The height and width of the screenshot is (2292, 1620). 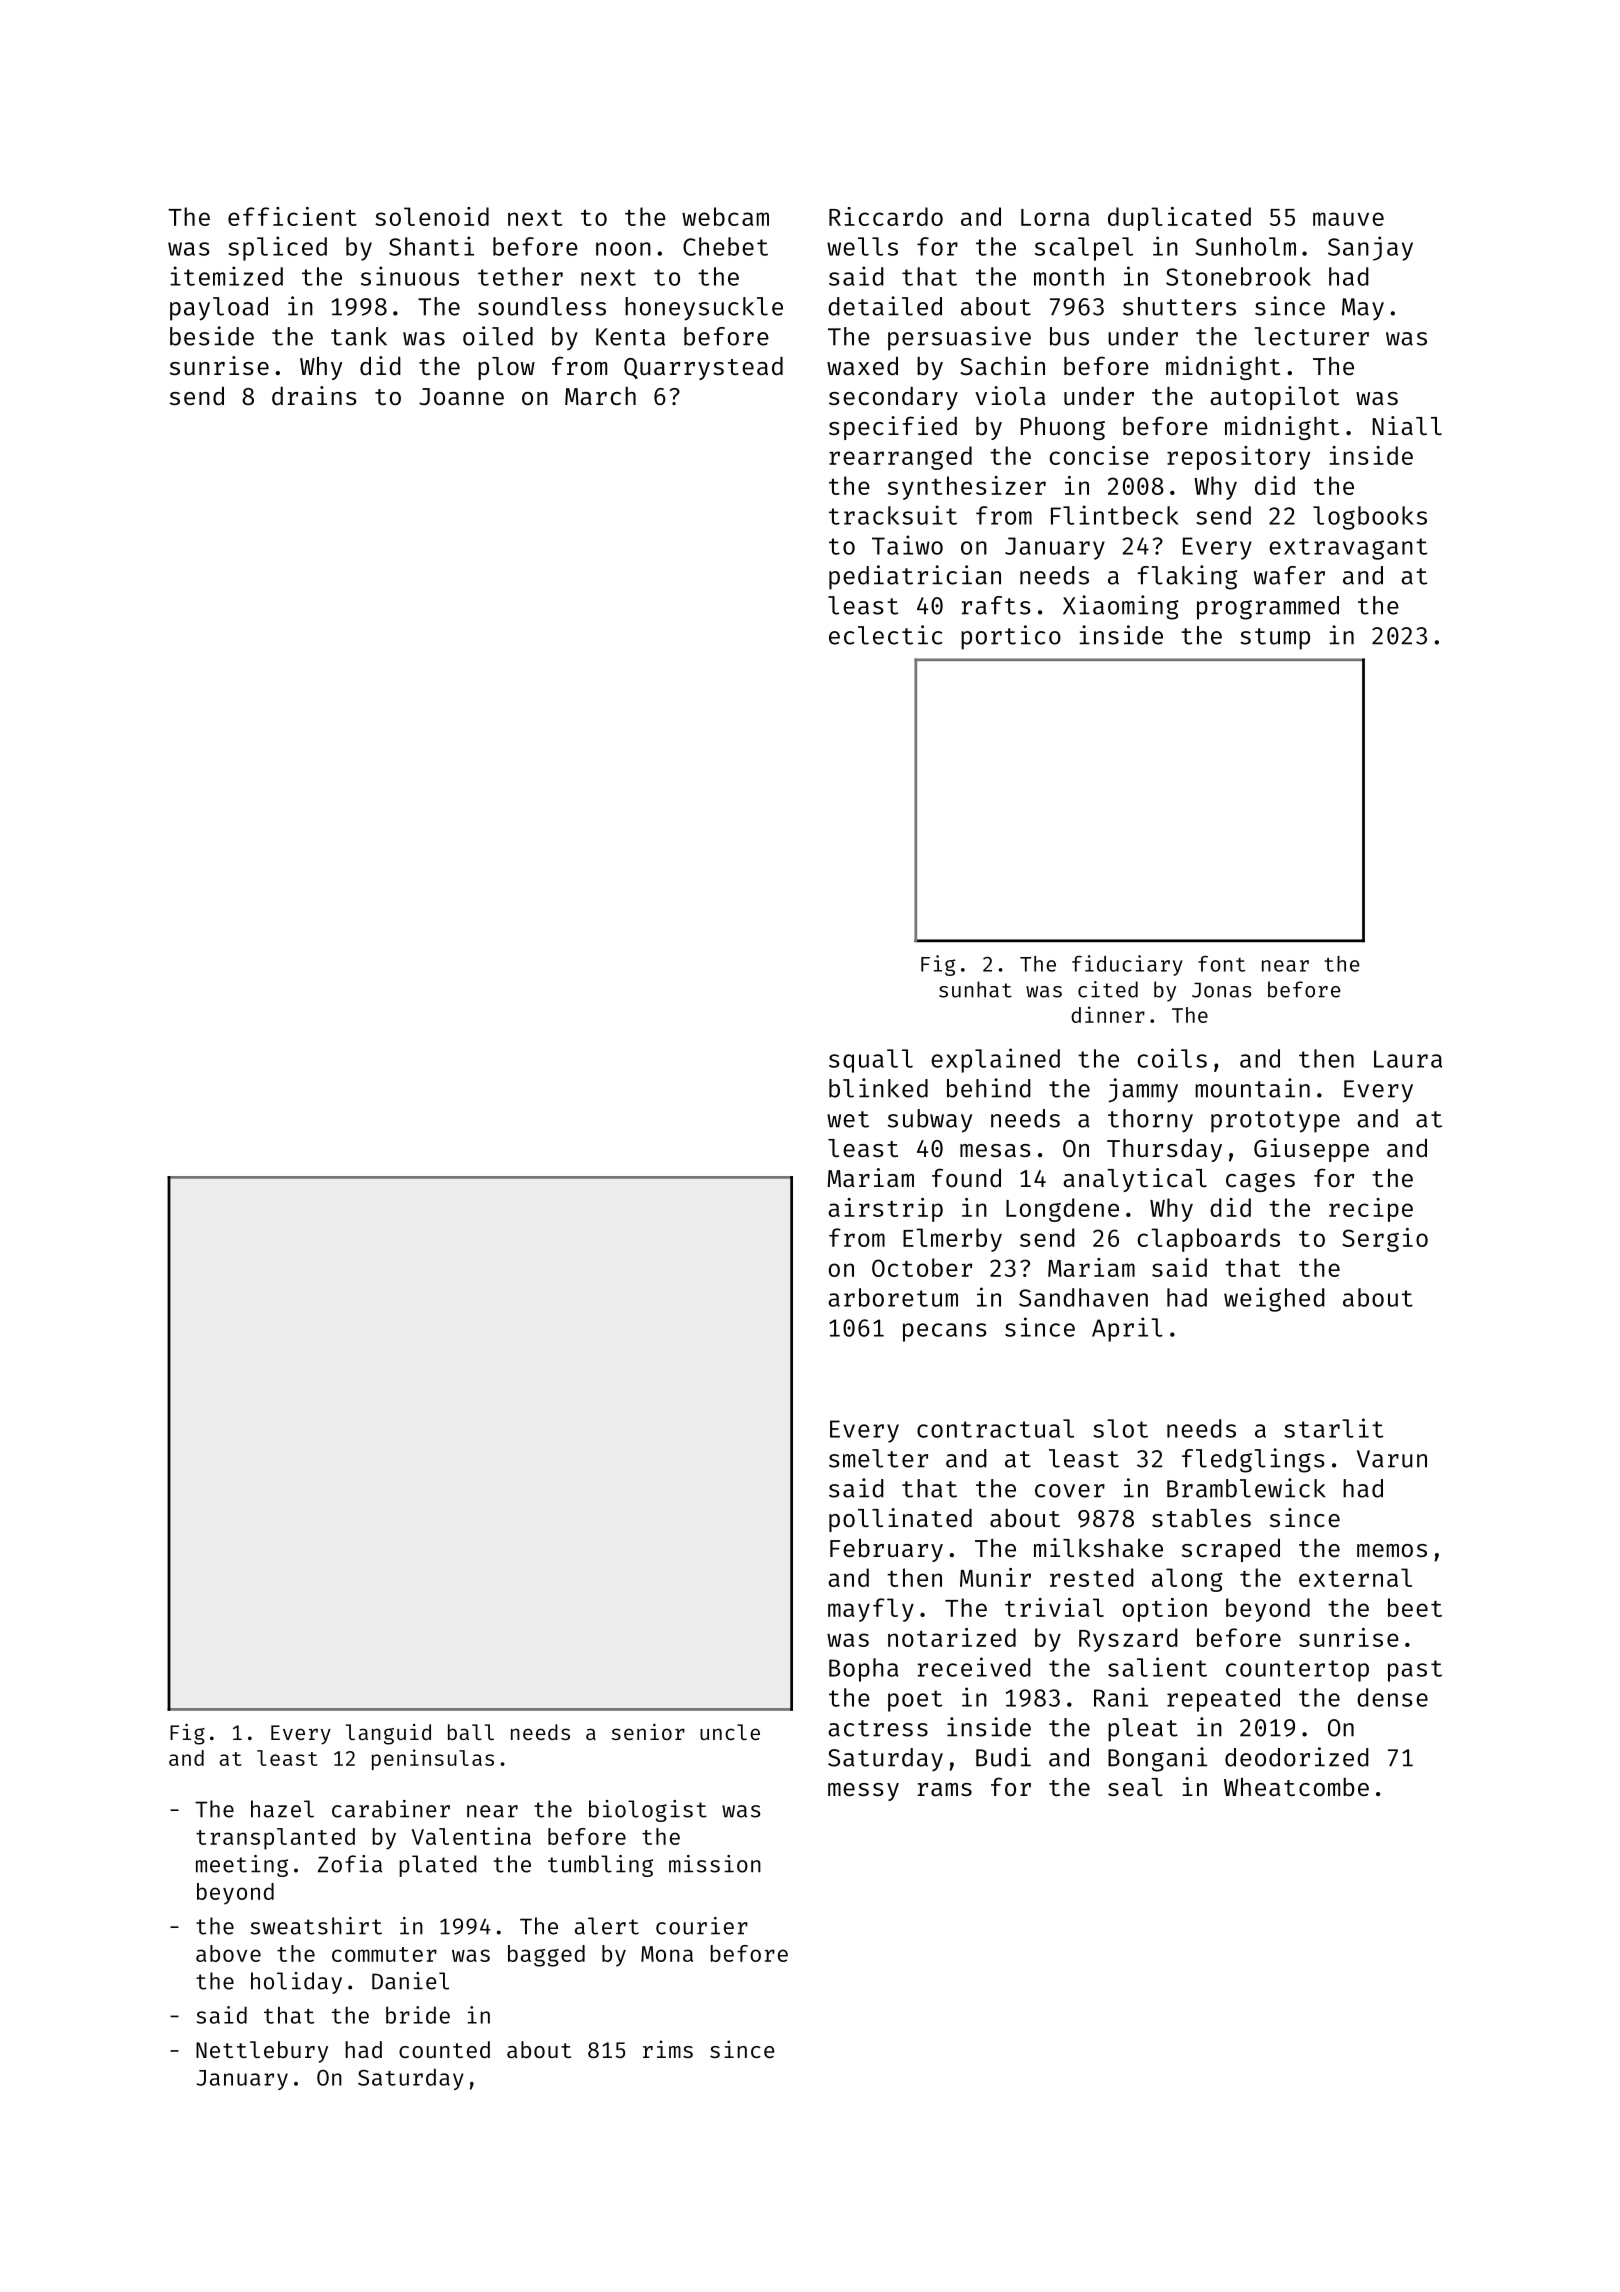 What do you see at coordinates (444, 2049) in the screenshot?
I see `counted` at bounding box center [444, 2049].
